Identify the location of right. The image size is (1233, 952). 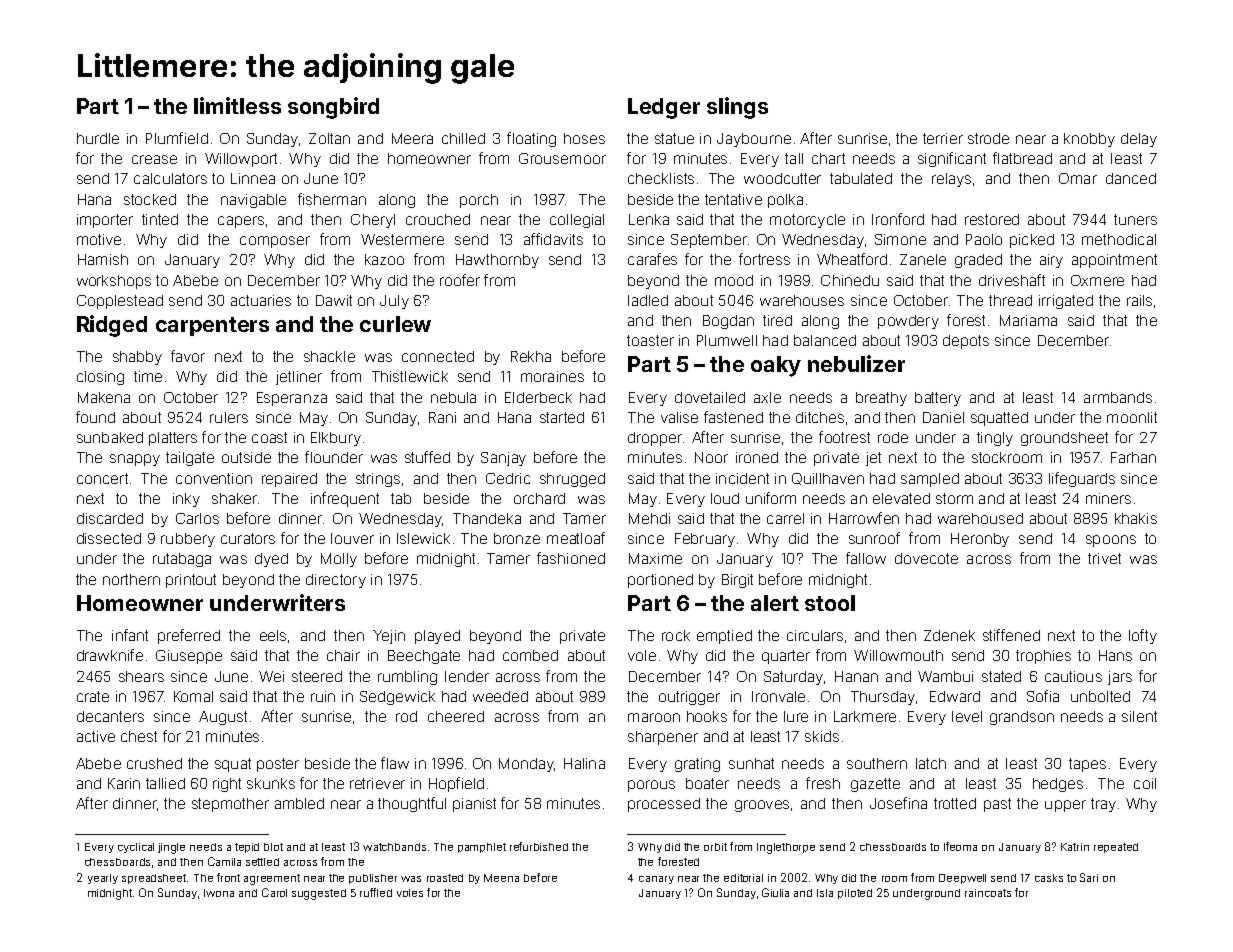
(227, 785).
